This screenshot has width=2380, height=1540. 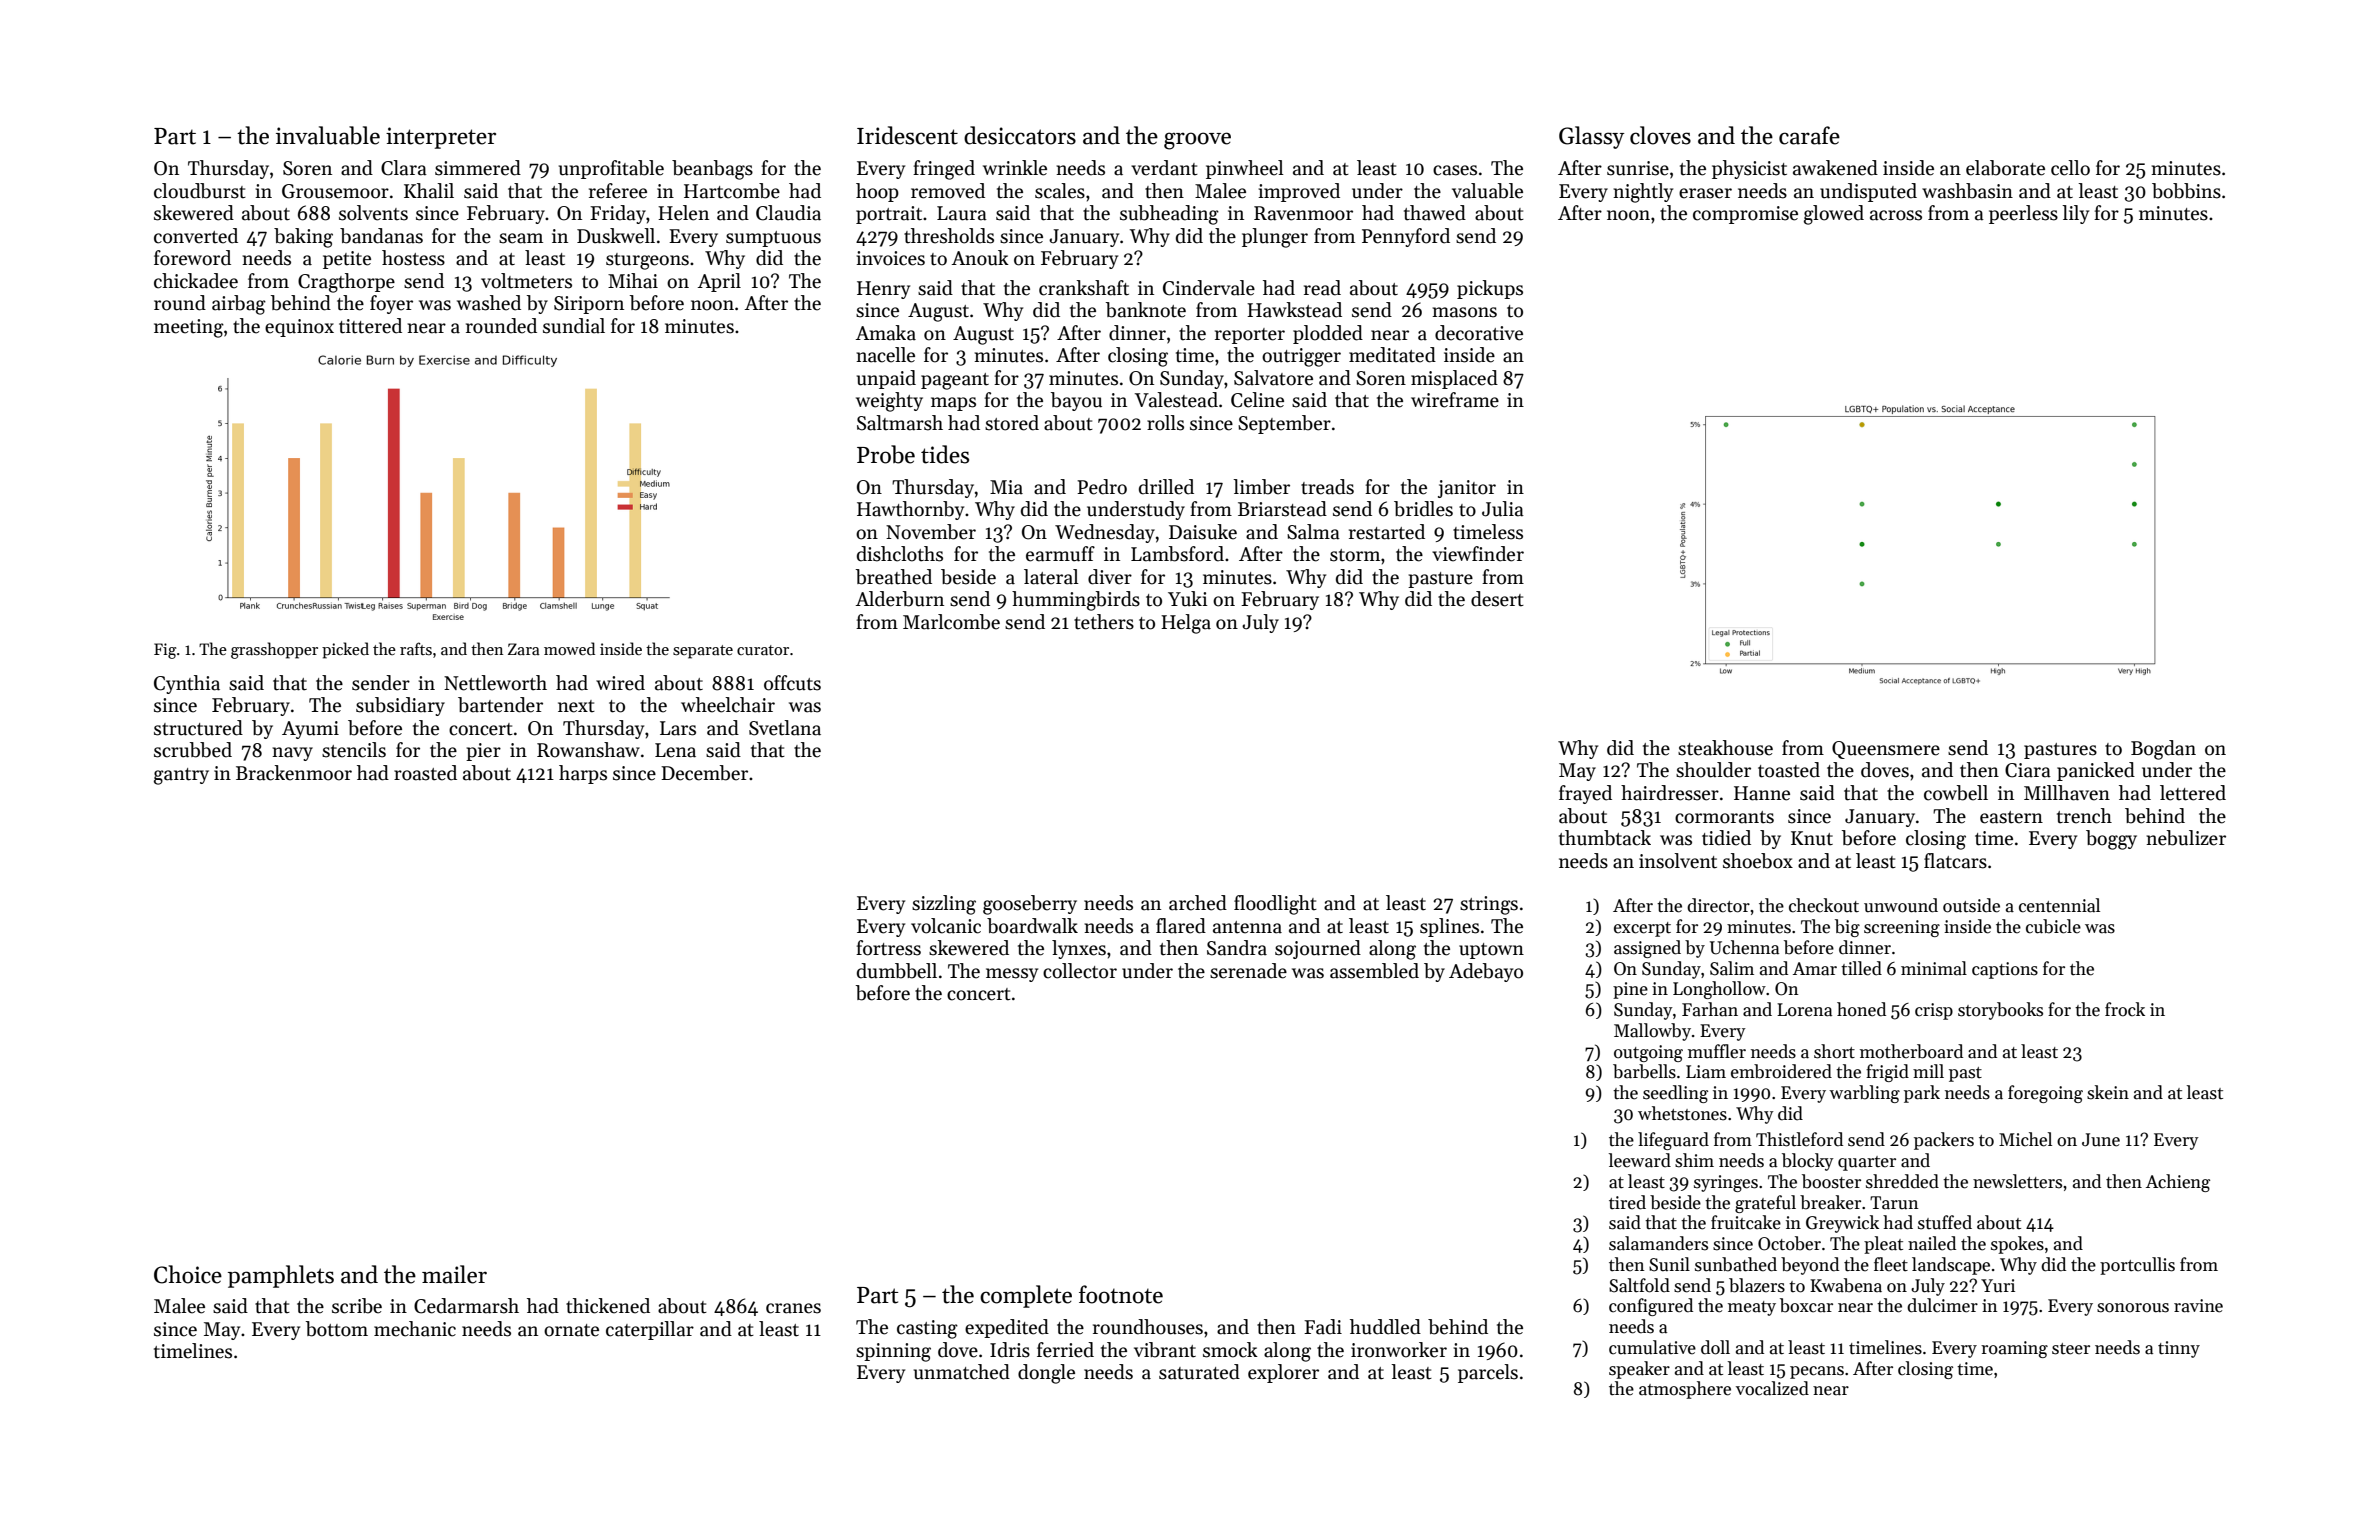 I want to click on desiccators, so click(x=1020, y=135).
